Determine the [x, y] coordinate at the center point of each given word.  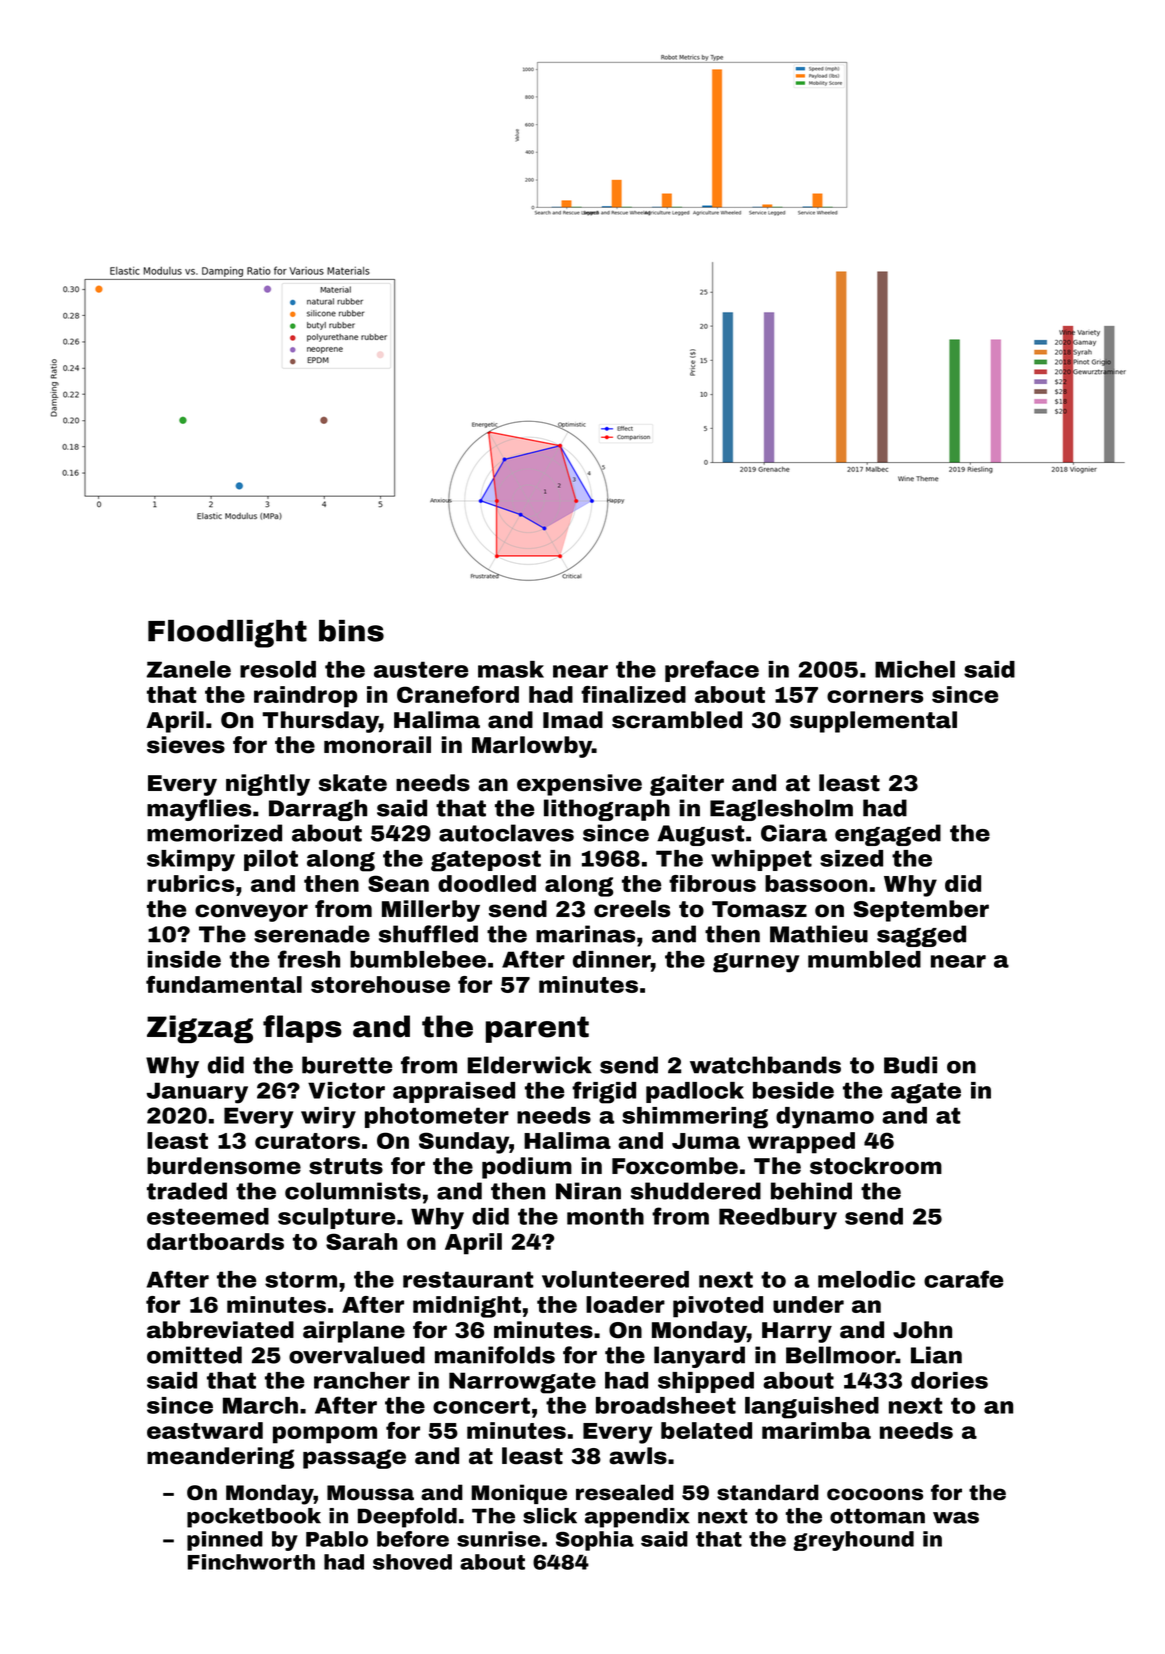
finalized [633, 694]
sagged [921, 936]
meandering [220, 1458]
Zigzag [200, 1029]
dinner [612, 959]
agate [926, 1093]
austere [421, 669]
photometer [437, 1117]
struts [346, 1166]
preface [712, 671]
